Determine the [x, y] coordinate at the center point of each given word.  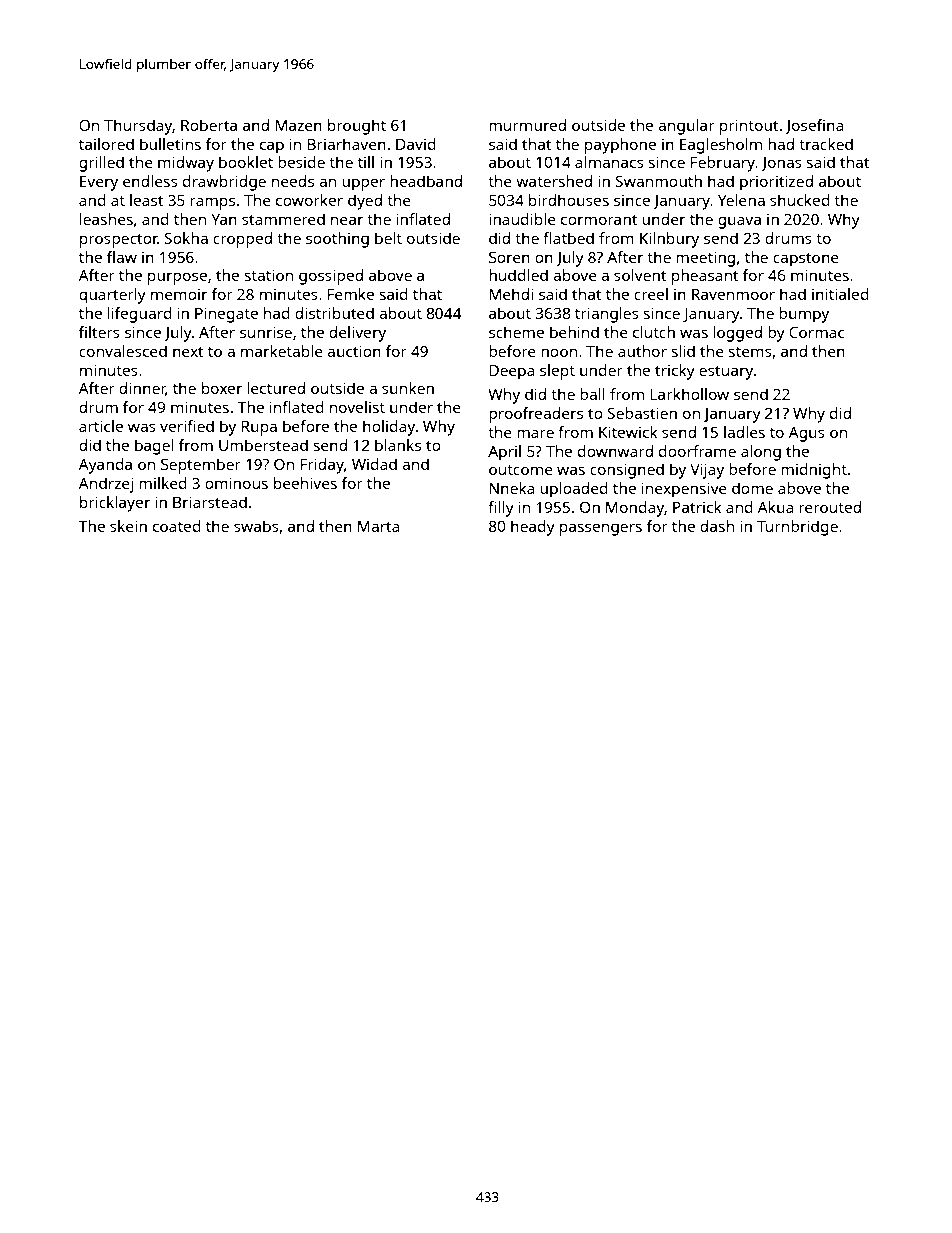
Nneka [511, 488]
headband [426, 181]
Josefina [814, 126]
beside [301, 162]
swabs [256, 526]
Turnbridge [797, 528]
